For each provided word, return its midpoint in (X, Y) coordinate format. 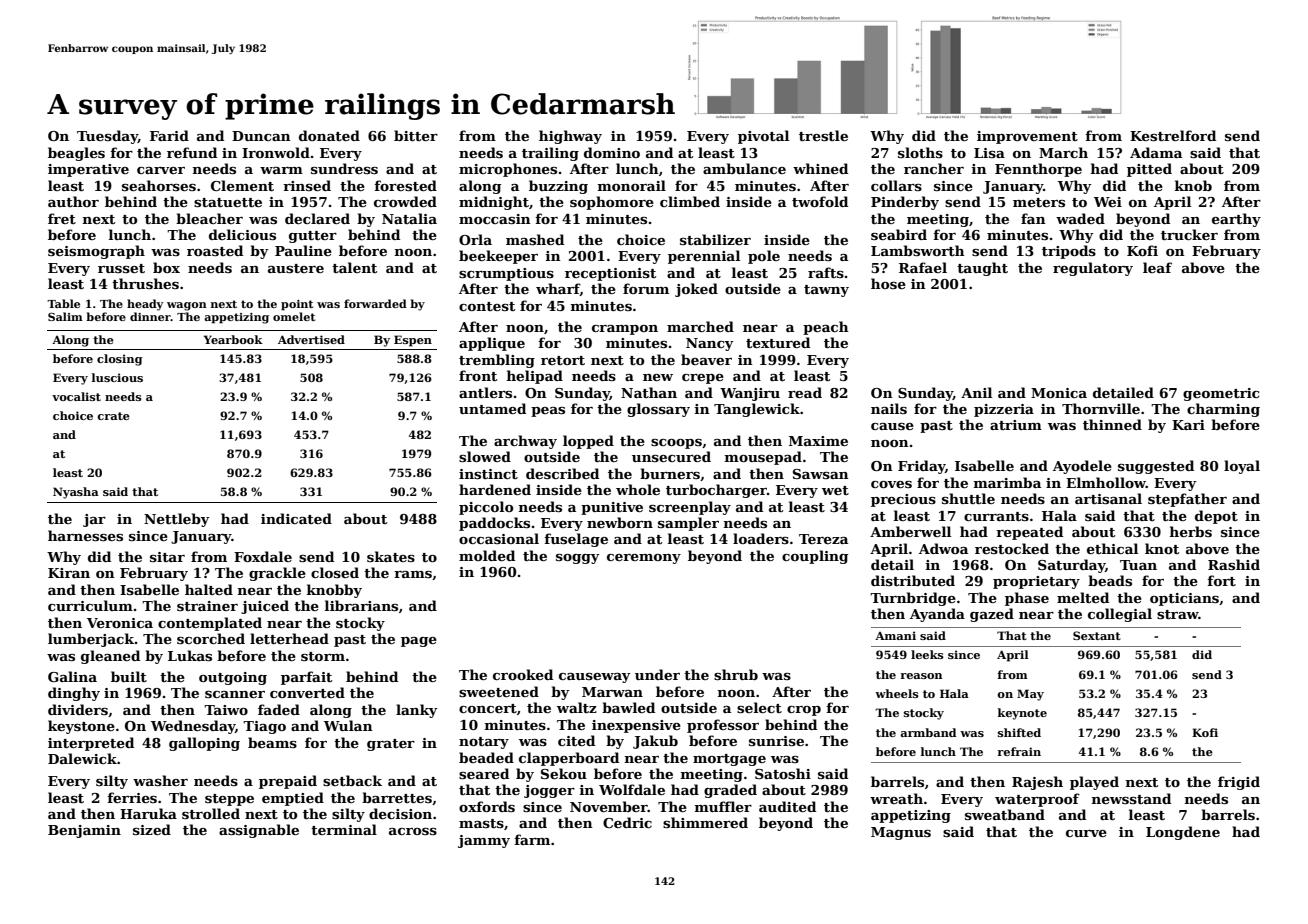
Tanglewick (757, 410)
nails (889, 408)
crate (113, 416)
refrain (1019, 751)
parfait (306, 678)
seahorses (159, 185)
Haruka (148, 813)
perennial (704, 257)
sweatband (1005, 814)
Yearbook (233, 339)
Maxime (818, 441)
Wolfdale (632, 789)
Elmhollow (1106, 482)
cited (576, 740)
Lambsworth (918, 250)
